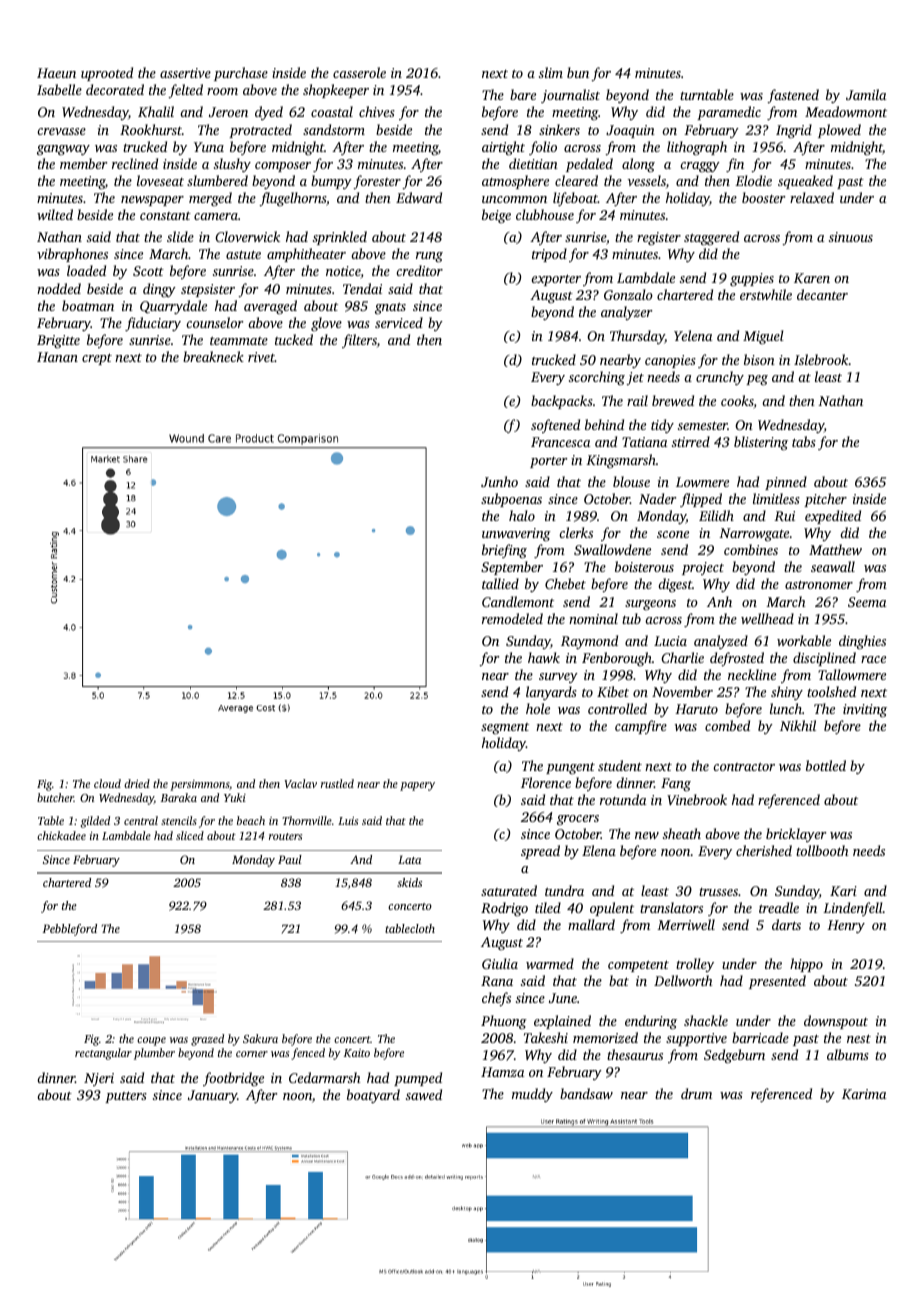  I want to click on chives, so click(377, 111).
